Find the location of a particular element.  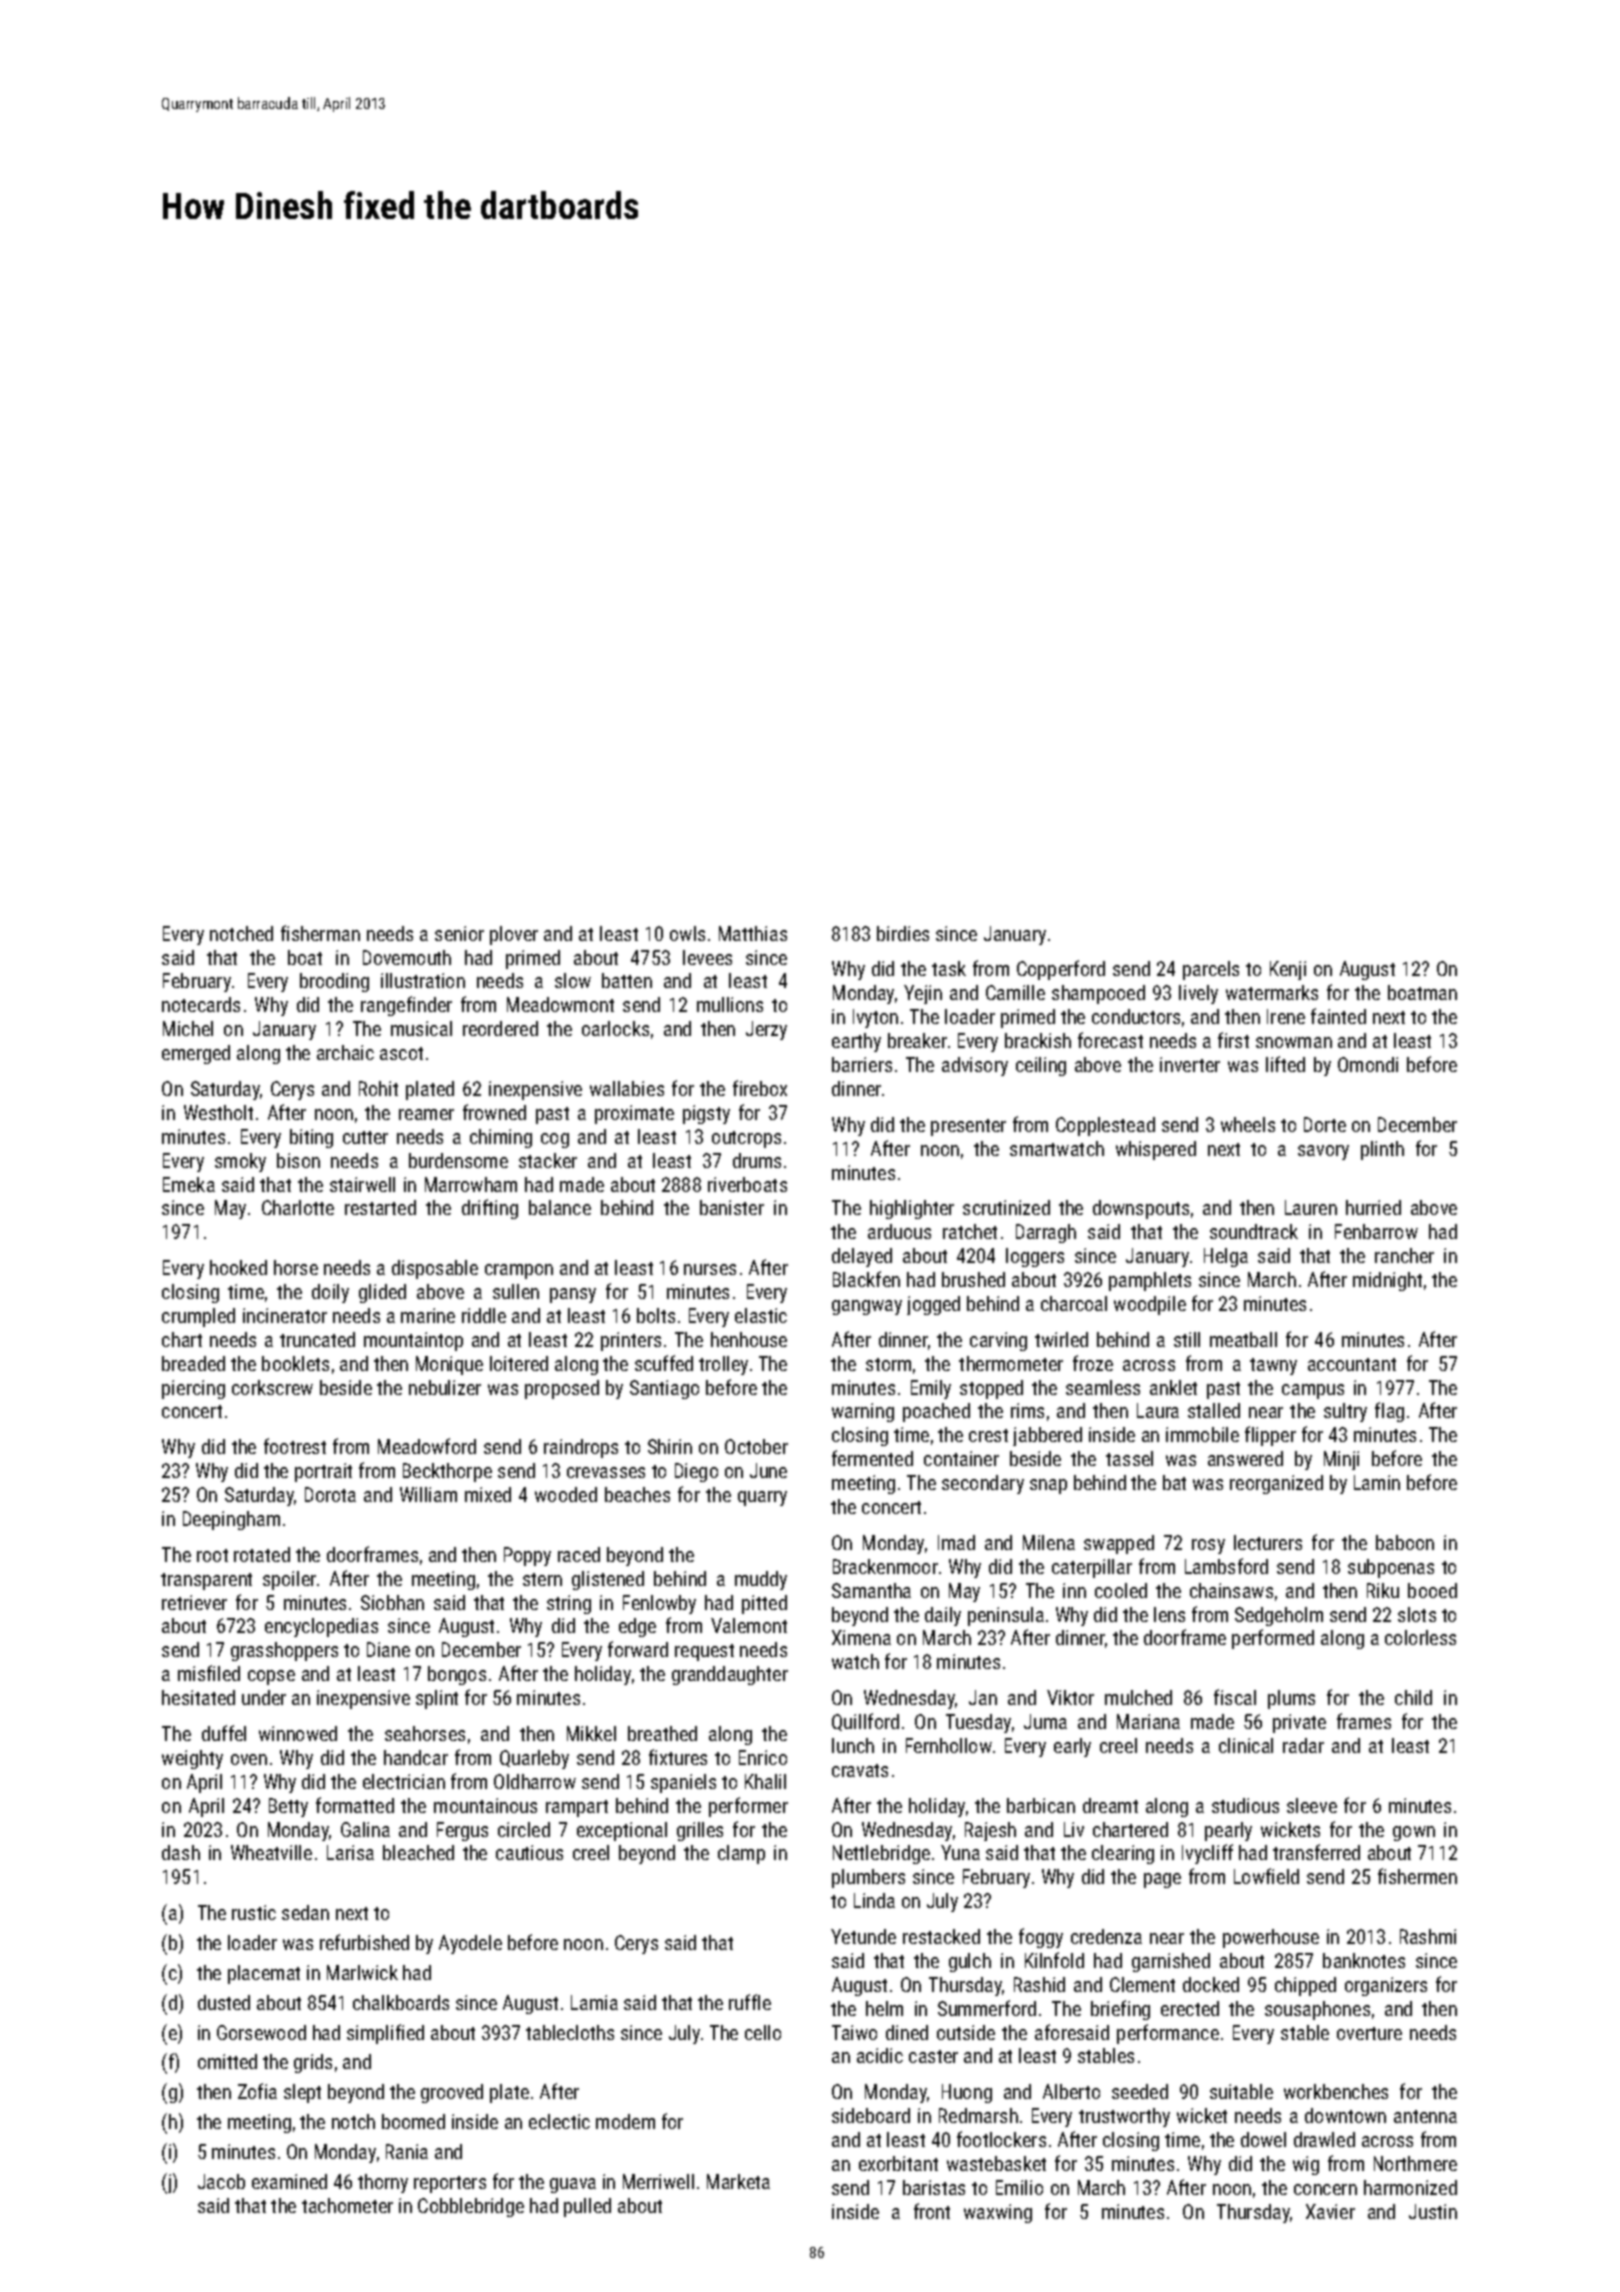

tachometer is located at coordinates (347, 2205).
